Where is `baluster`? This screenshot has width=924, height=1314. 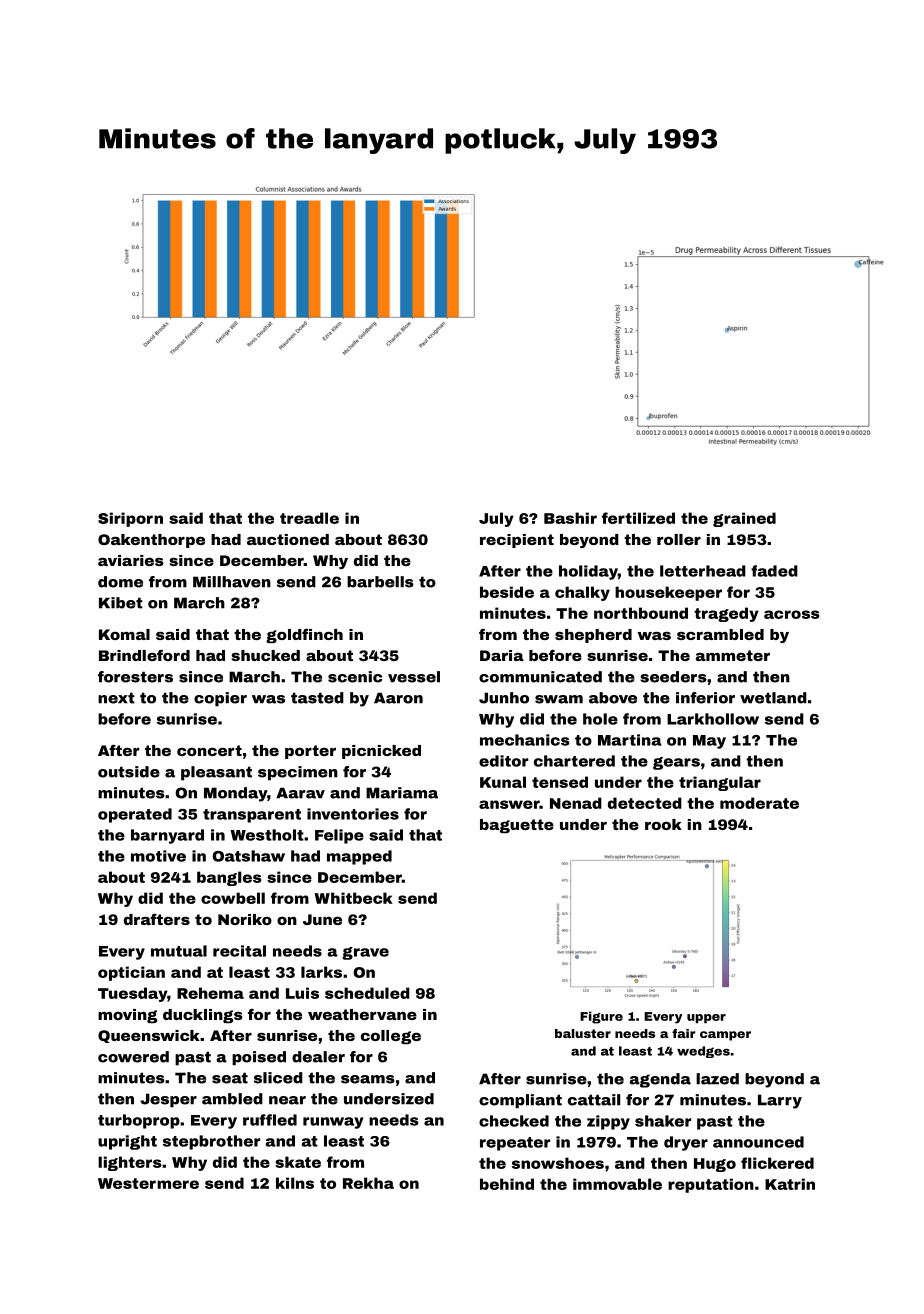 baluster is located at coordinates (583, 1033).
